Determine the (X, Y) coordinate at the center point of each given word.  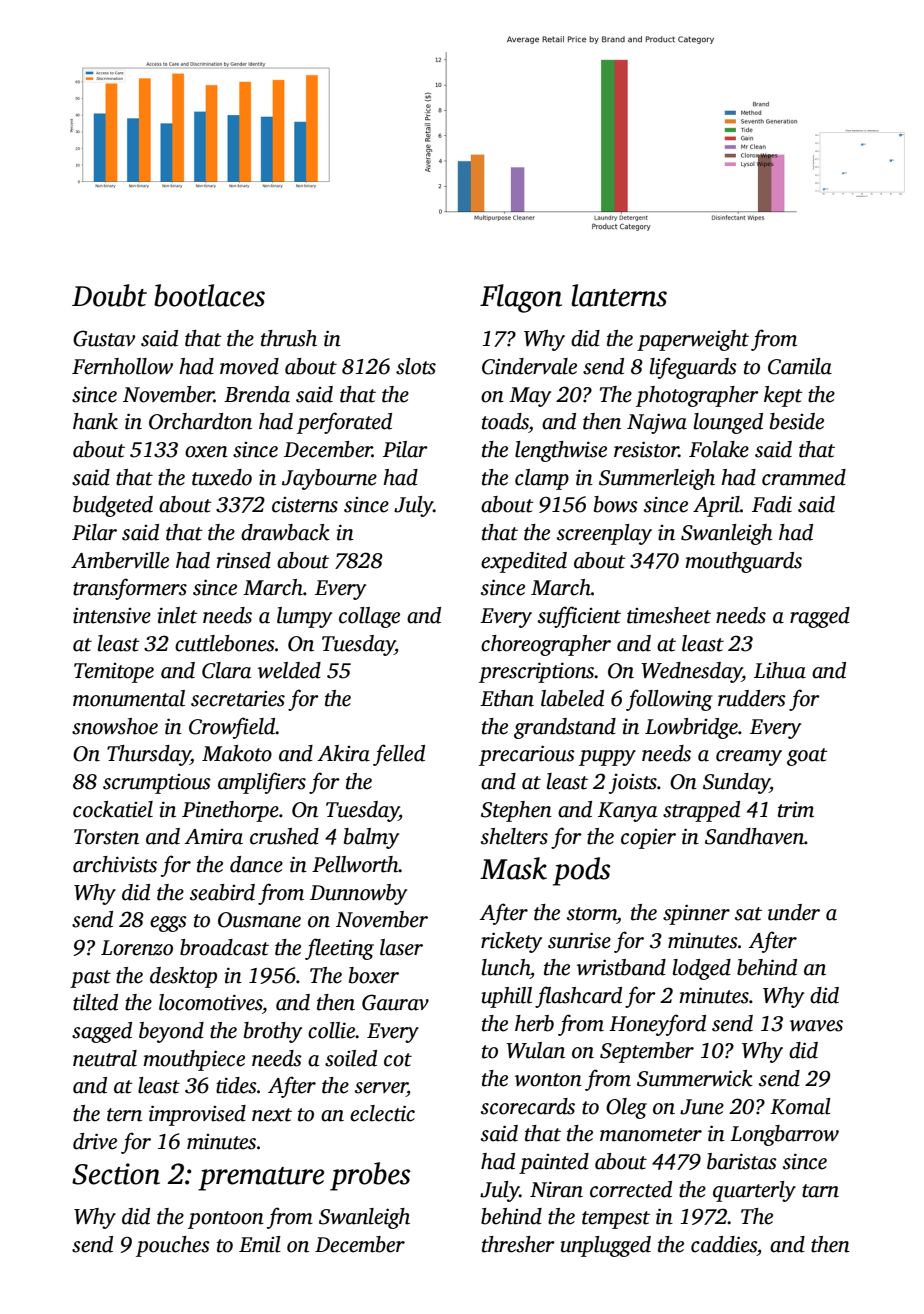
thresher (518, 1244)
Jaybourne (329, 479)
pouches (173, 1246)
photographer (697, 396)
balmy (371, 838)
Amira (214, 837)
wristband (621, 967)
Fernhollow (122, 366)
